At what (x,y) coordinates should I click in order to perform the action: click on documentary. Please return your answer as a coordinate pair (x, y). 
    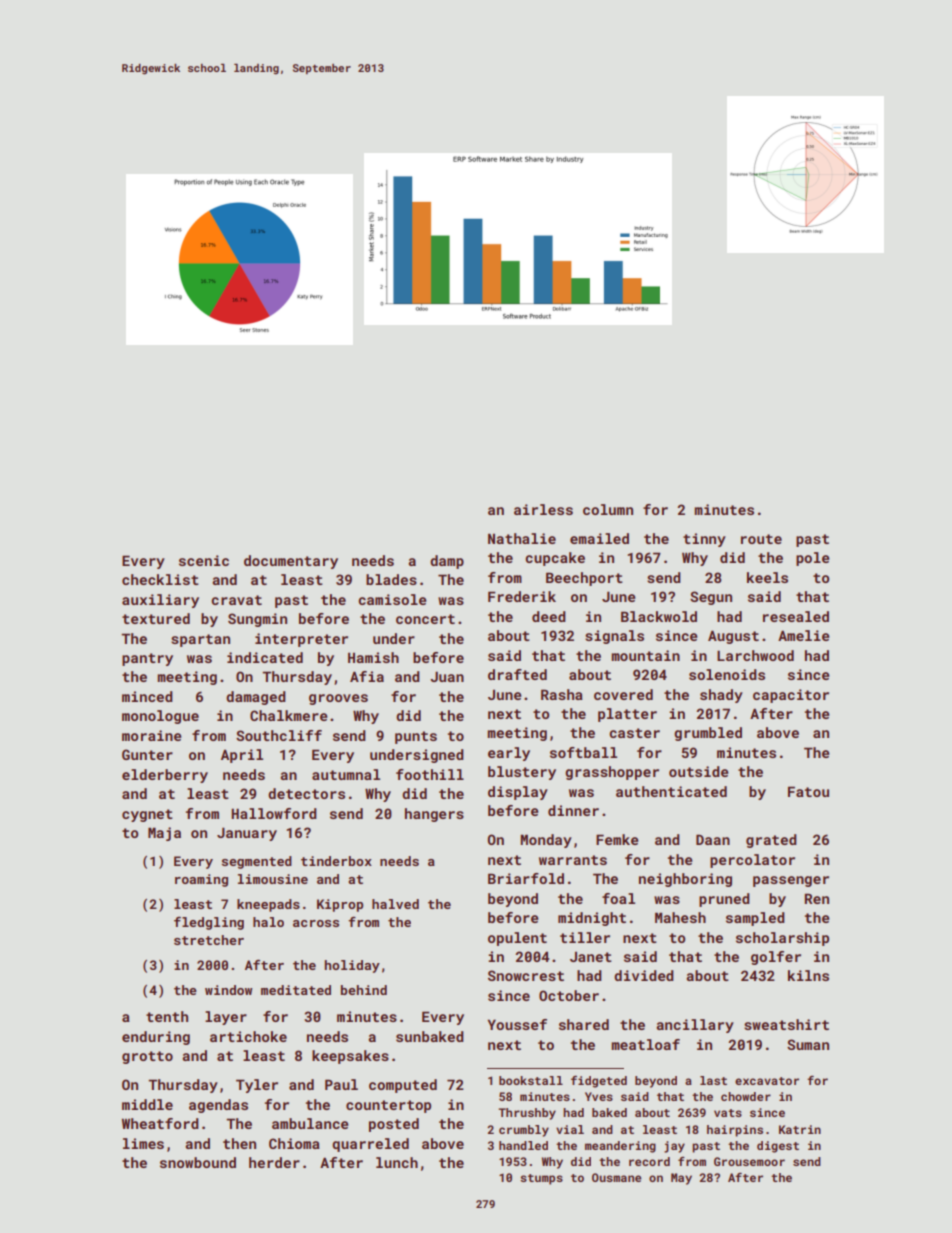
    Looking at the image, I should click on (291, 562).
